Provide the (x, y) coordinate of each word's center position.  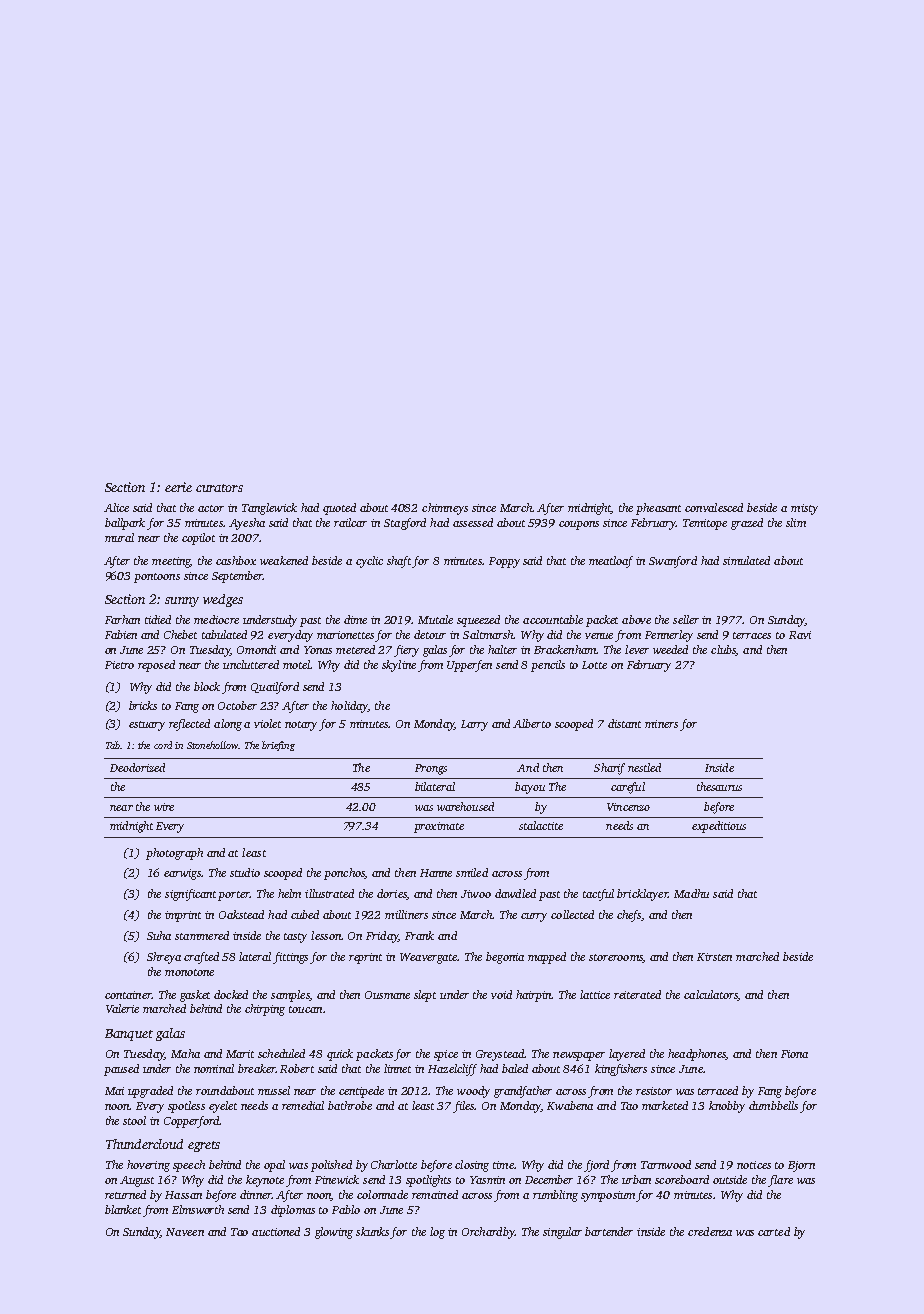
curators (219, 488)
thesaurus (719, 786)
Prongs (431, 769)
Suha (159, 935)
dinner (256, 1194)
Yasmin (487, 1180)
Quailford (275, 688)
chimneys (445, 509)
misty (804, 509)
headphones (697, 1055)
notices (754, 1165)
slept (425, 996)
